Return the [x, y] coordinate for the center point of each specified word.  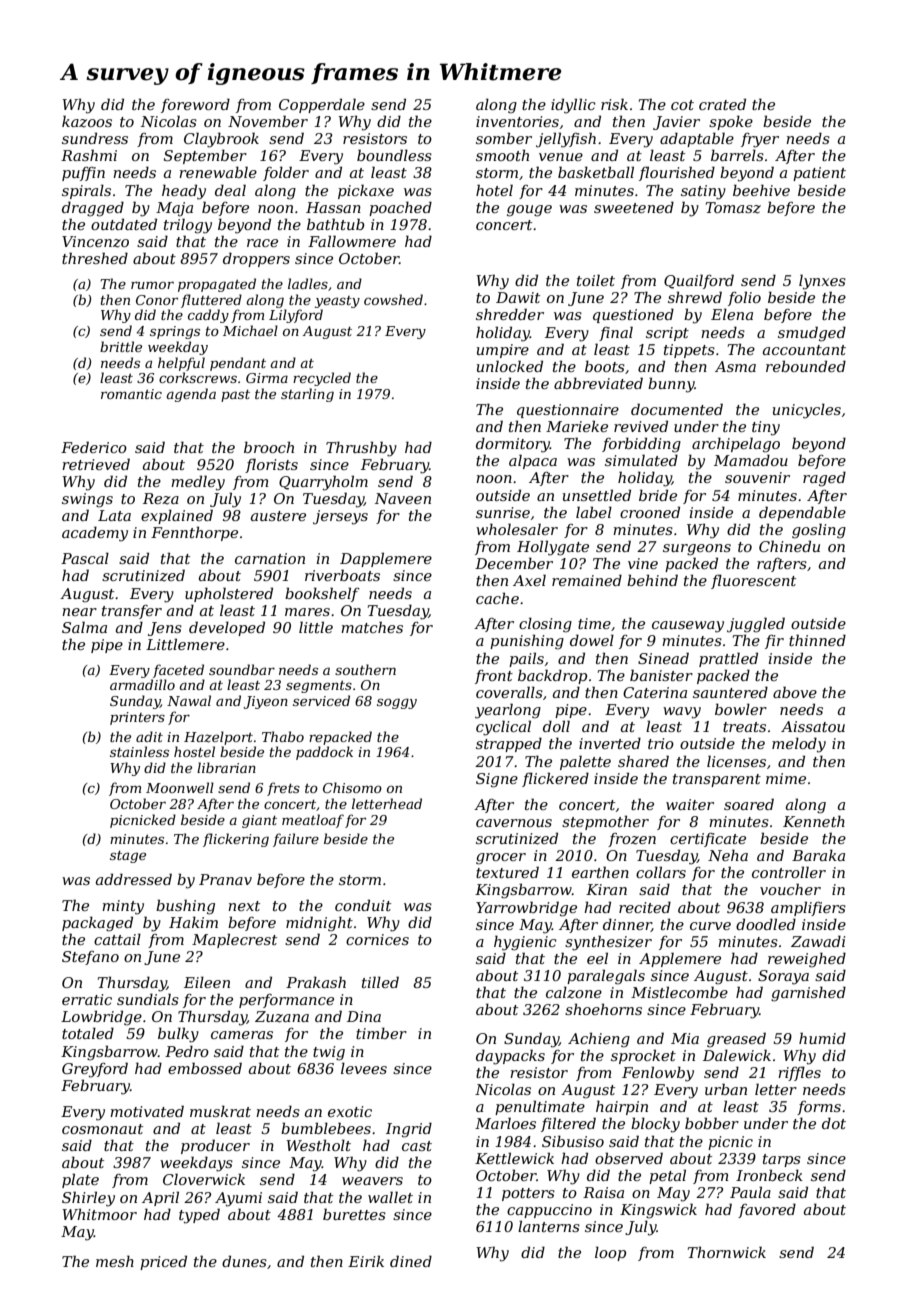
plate [80, 1180]
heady [184, 192]
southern [365, 669]
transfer [132, 612]
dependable [802, 513]
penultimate [540, 1107]
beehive [761, 190]
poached [400, 208]
